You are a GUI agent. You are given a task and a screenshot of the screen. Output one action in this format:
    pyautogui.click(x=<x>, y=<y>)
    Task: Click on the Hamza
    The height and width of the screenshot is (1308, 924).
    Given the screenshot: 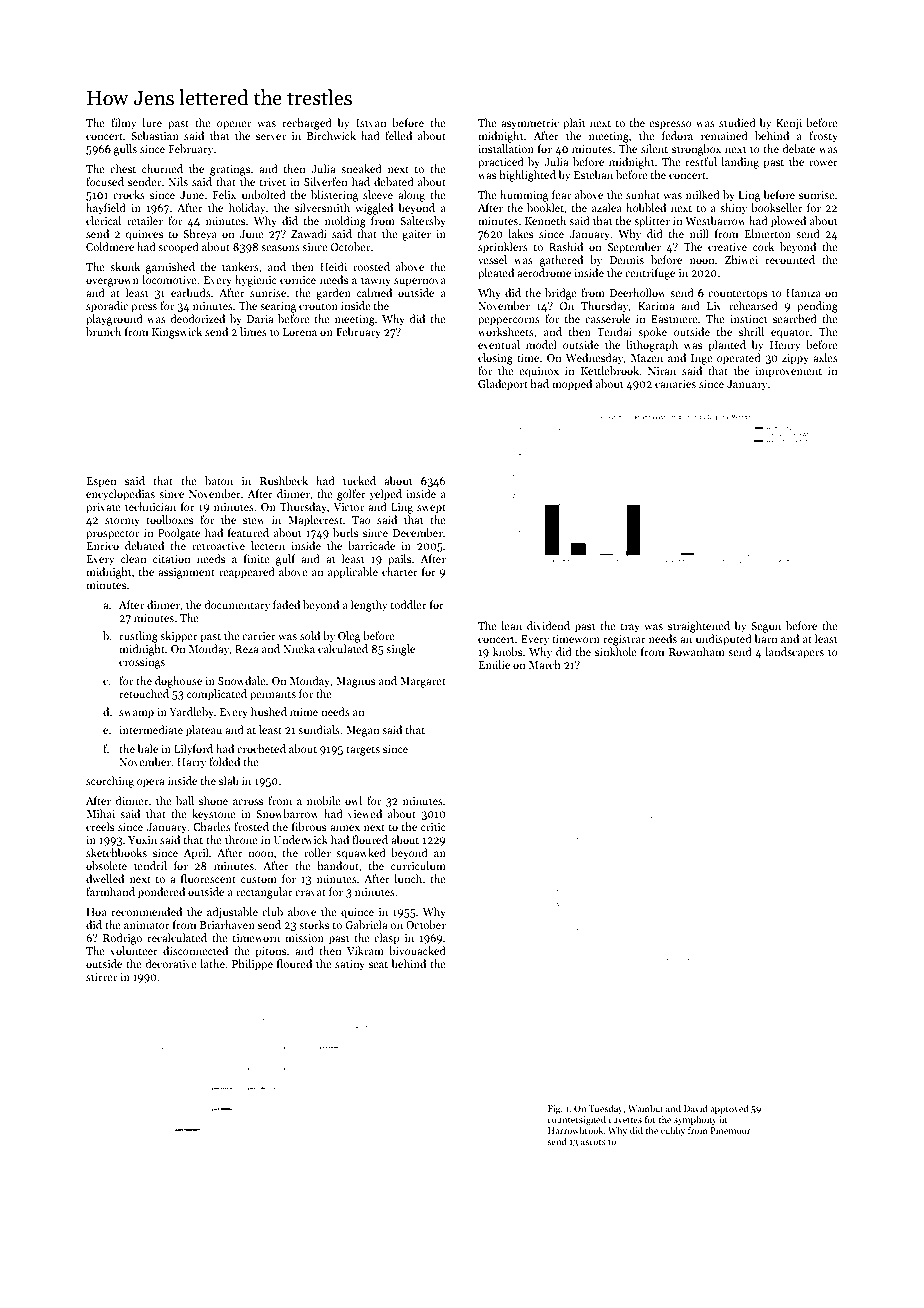 What is the action you would take?
    pyautogui.click(x=803, y=293)
